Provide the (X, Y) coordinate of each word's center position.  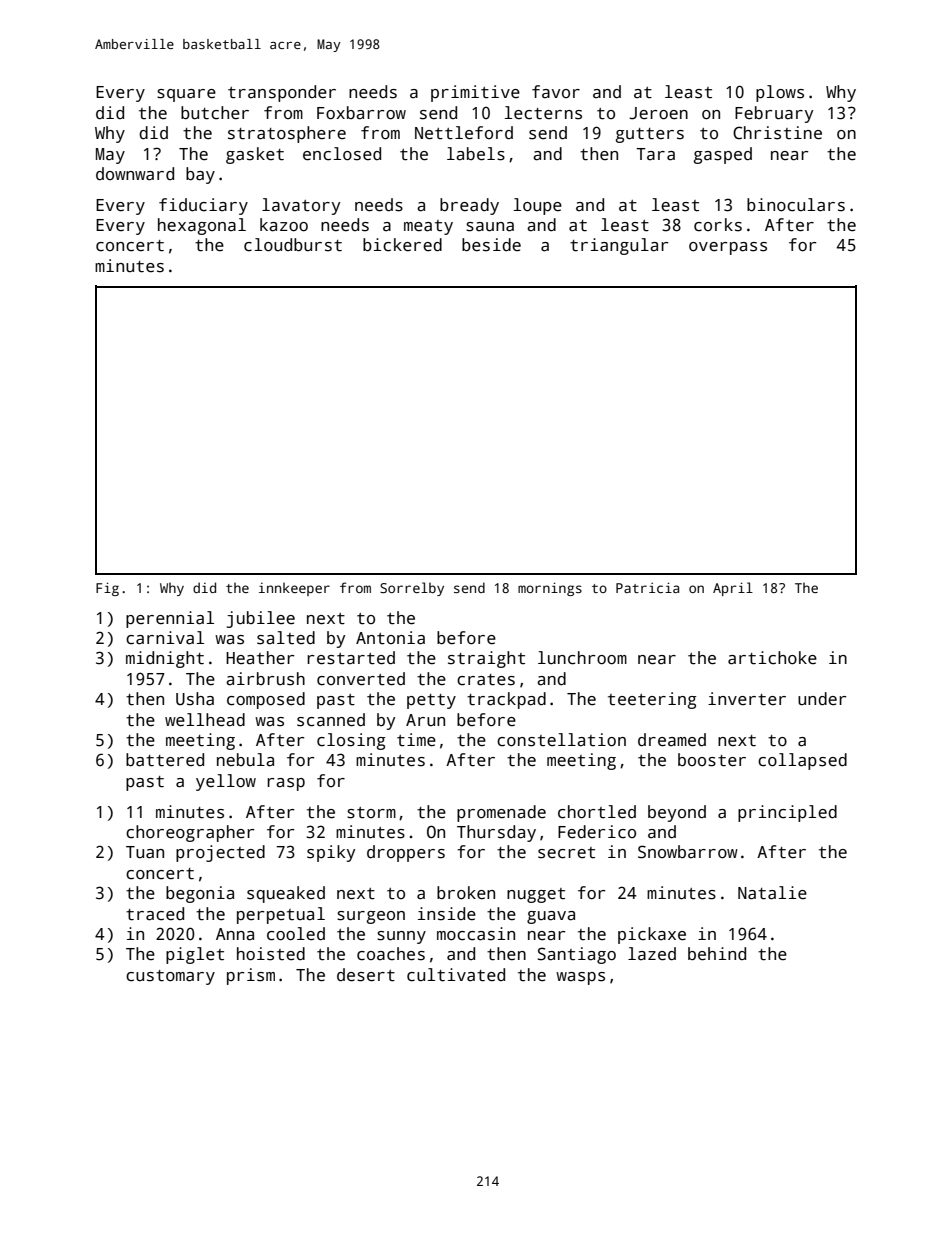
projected (220, 853)
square (186, 95)
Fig (107, 589)
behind (717, 954)
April (733, 589)
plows (780, 93)
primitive (475, 93)
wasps (580, 978)
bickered (402, 245)
